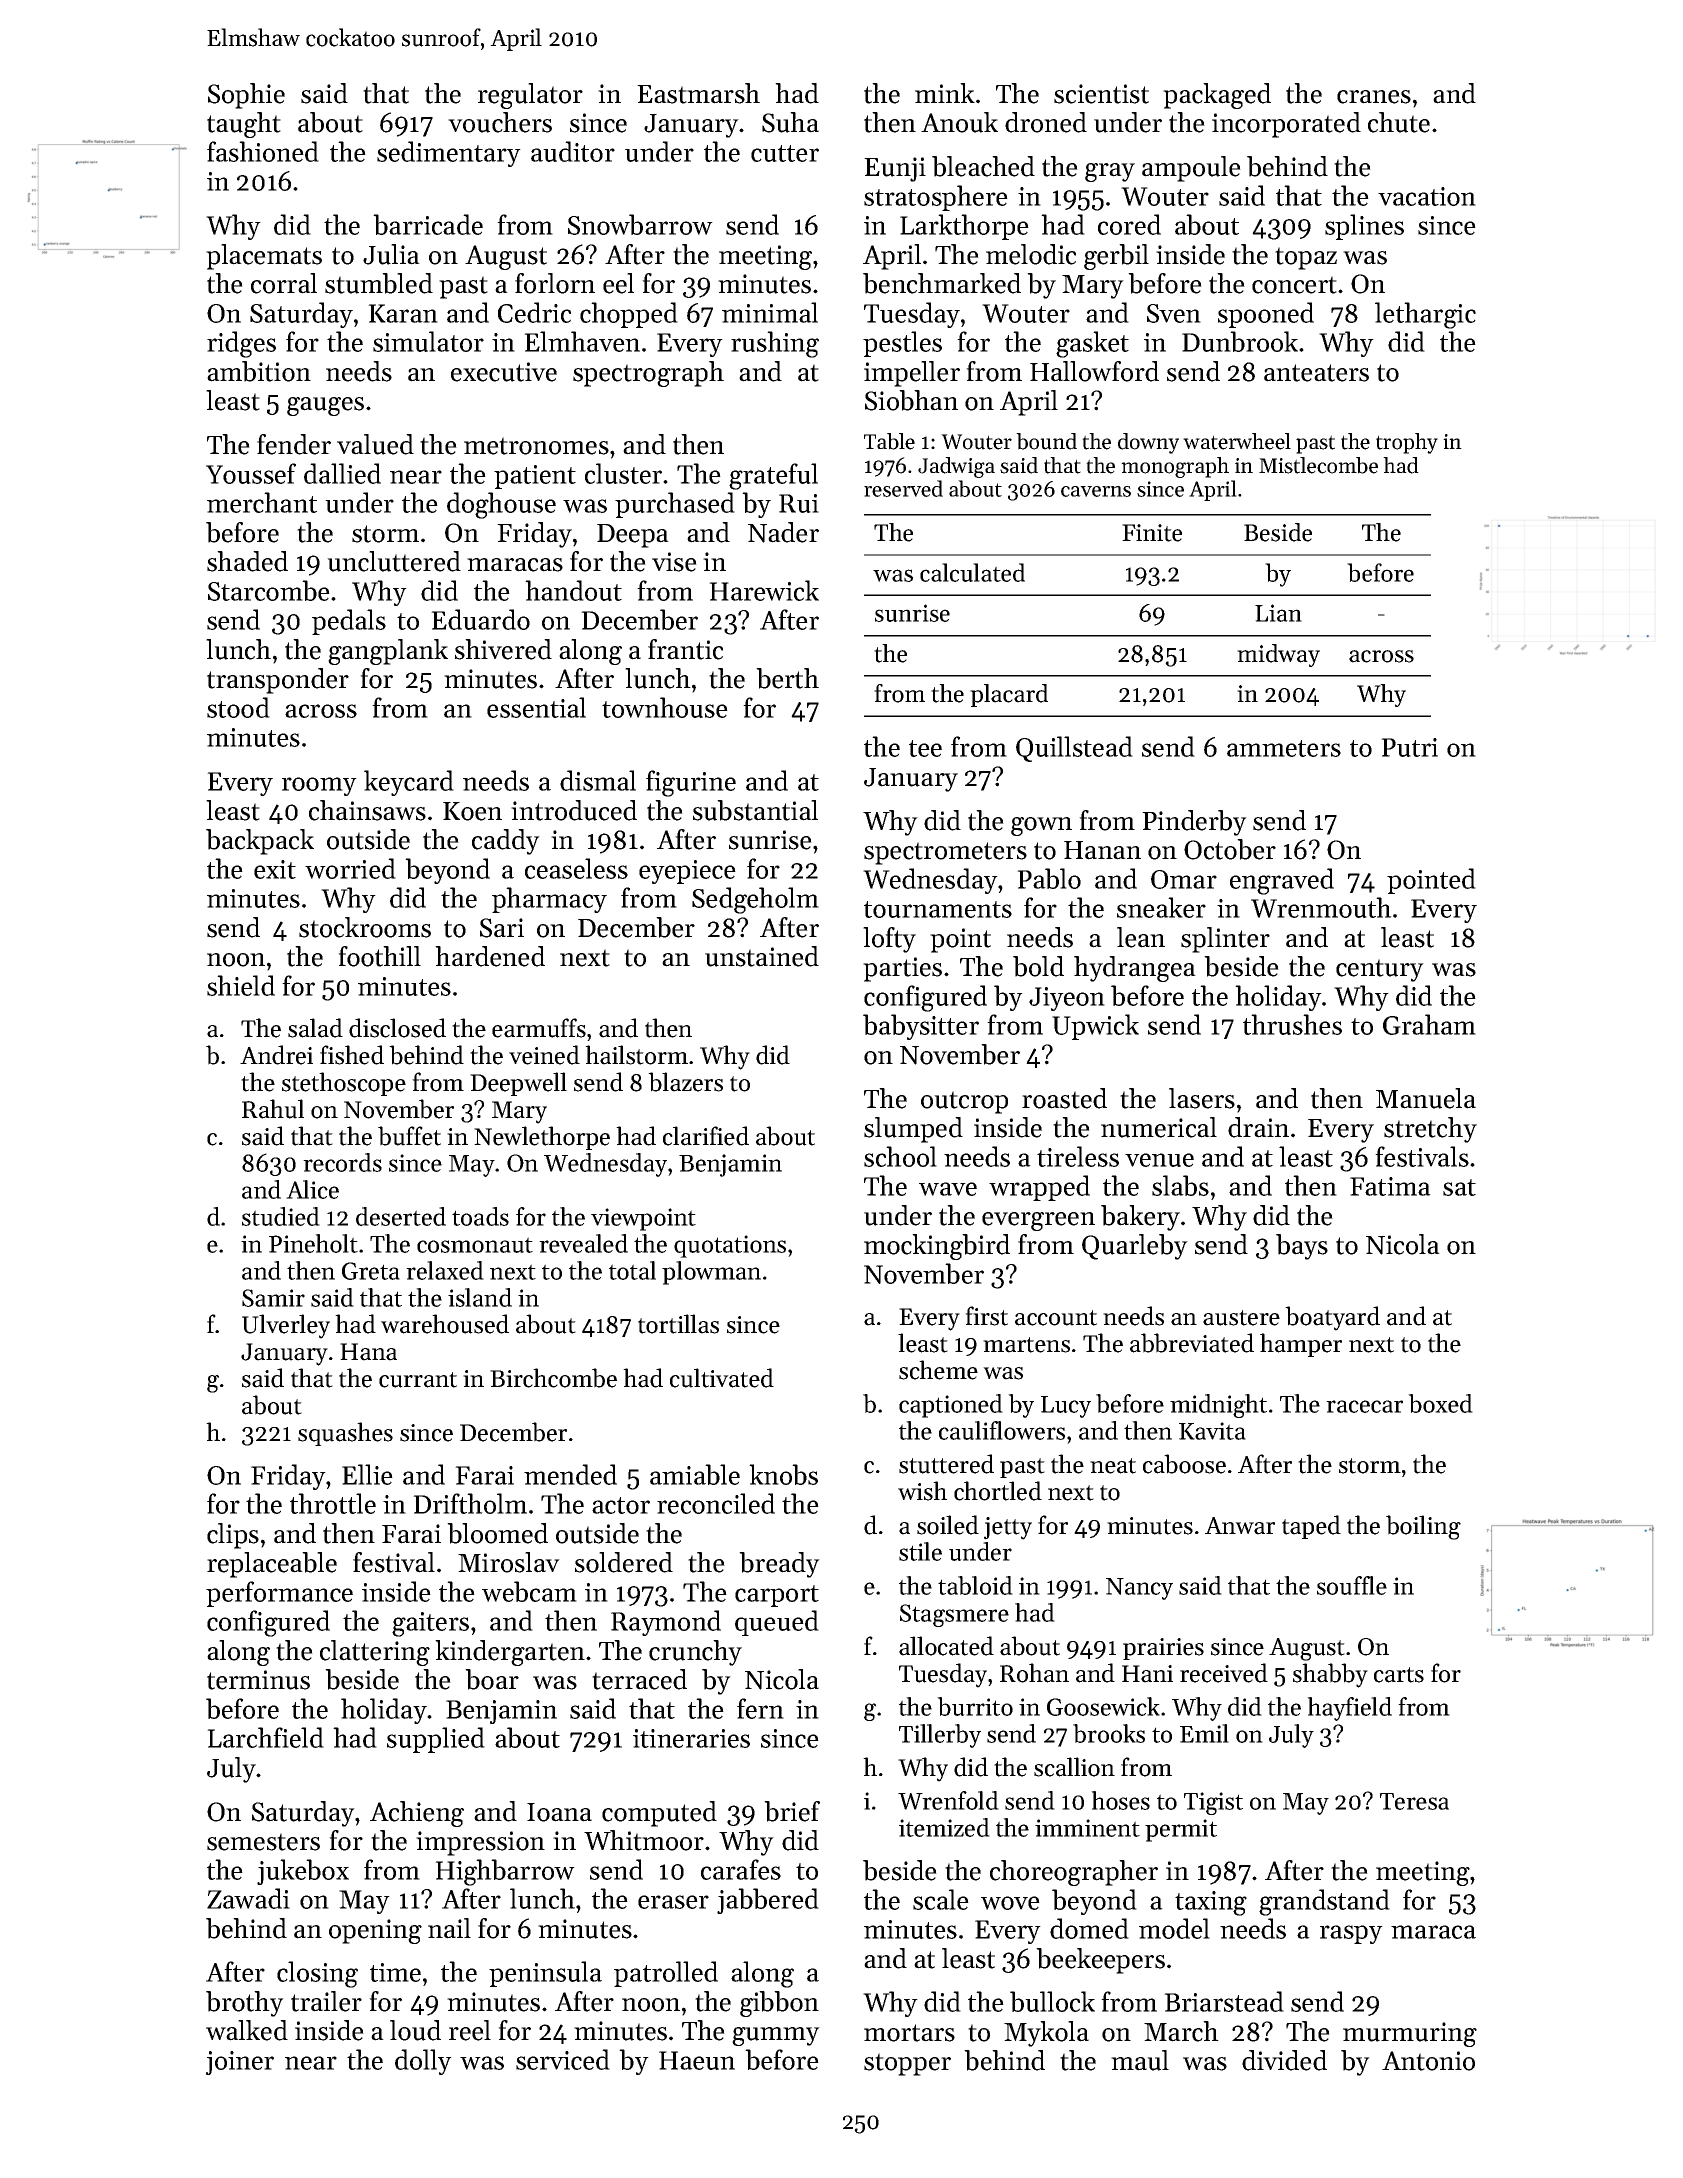 Image resolution: width=1683 pixels, height=2178 pixels. What do you see at coordinates (1074, 749) in the screenshot?
I see `Quillstead` at bounding box center [1074, 749].
